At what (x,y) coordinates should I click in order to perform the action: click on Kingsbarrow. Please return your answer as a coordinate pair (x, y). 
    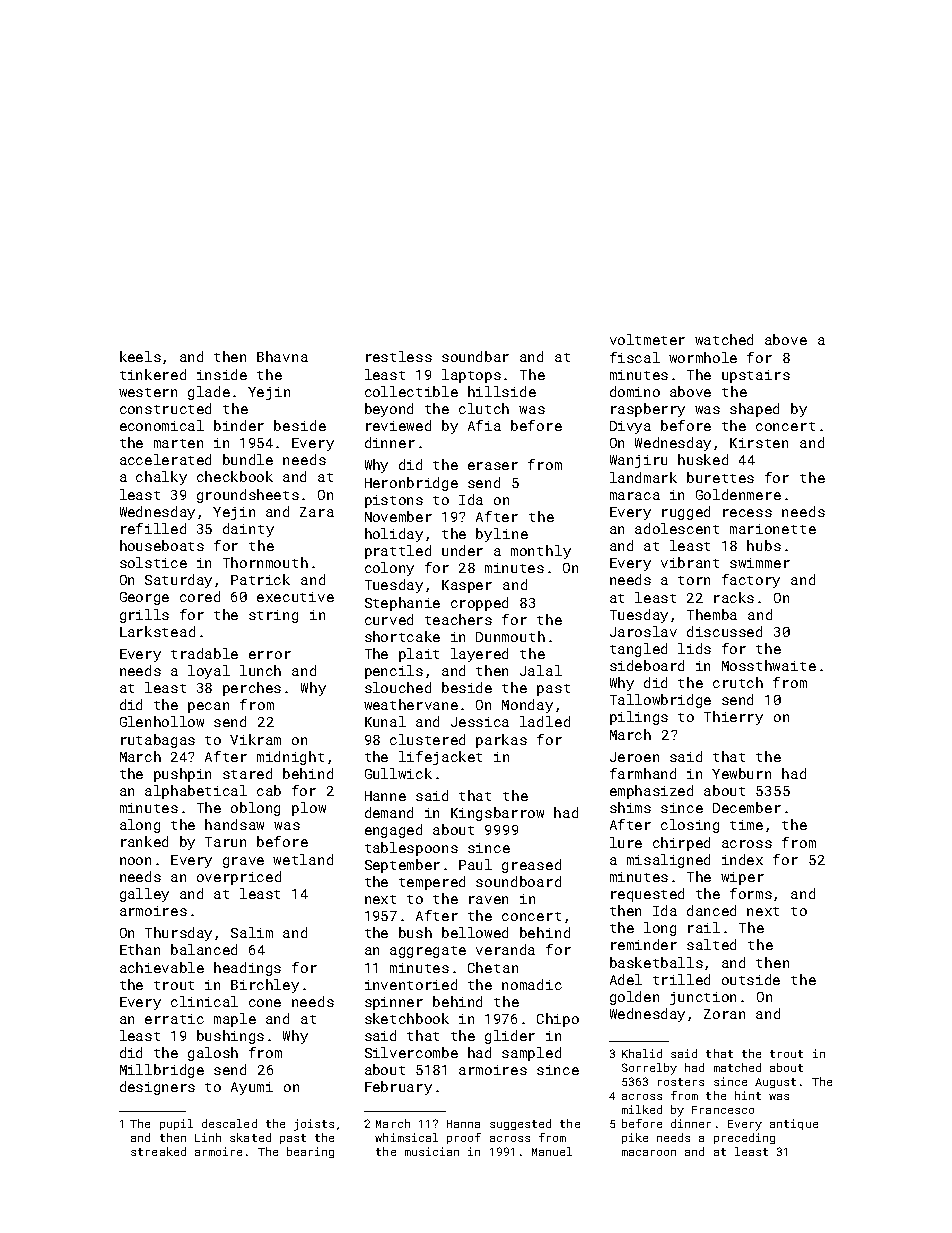
    Looking at the image, I should click on (497, 814).
